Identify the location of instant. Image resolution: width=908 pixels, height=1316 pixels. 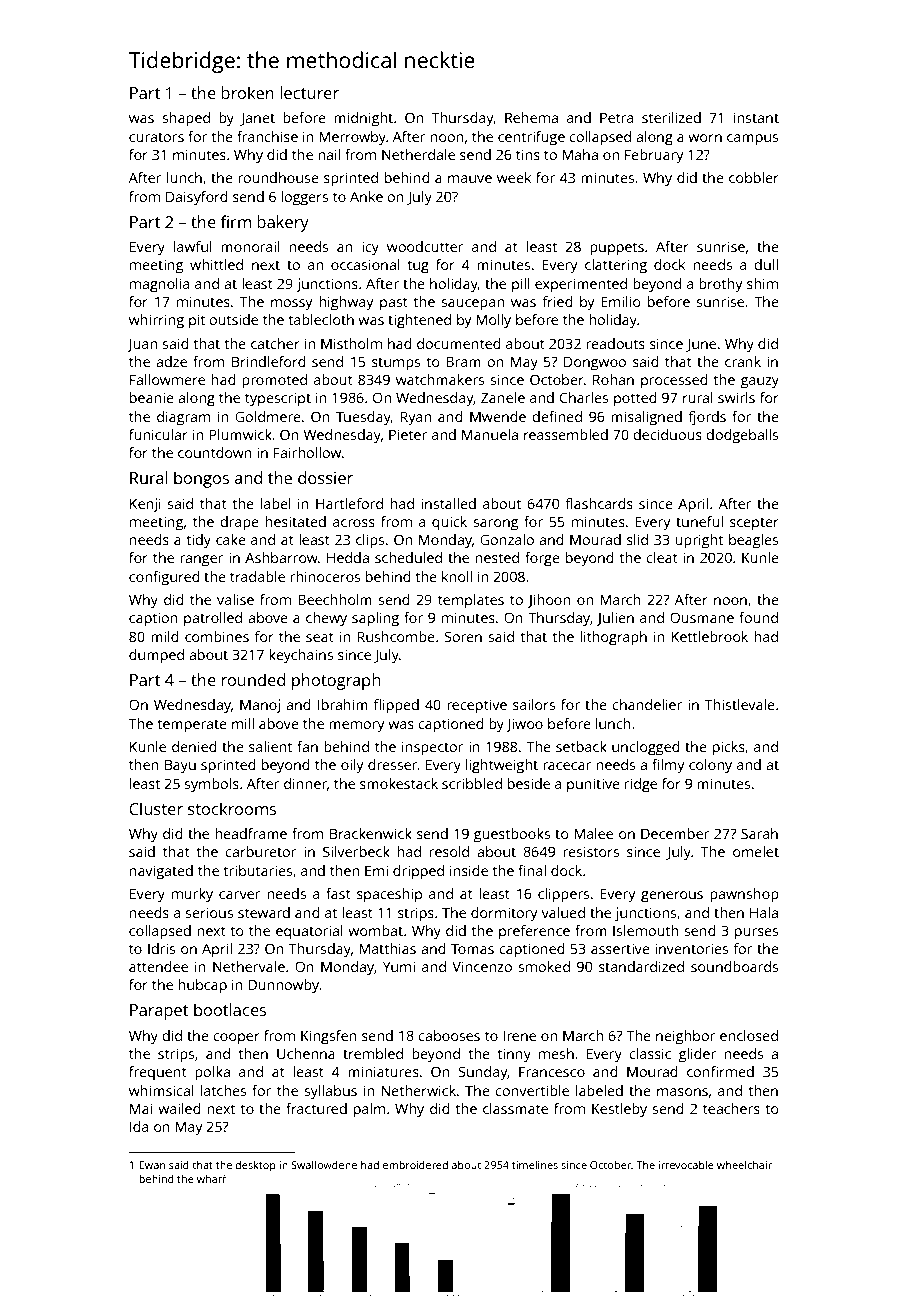
(756, 117).
